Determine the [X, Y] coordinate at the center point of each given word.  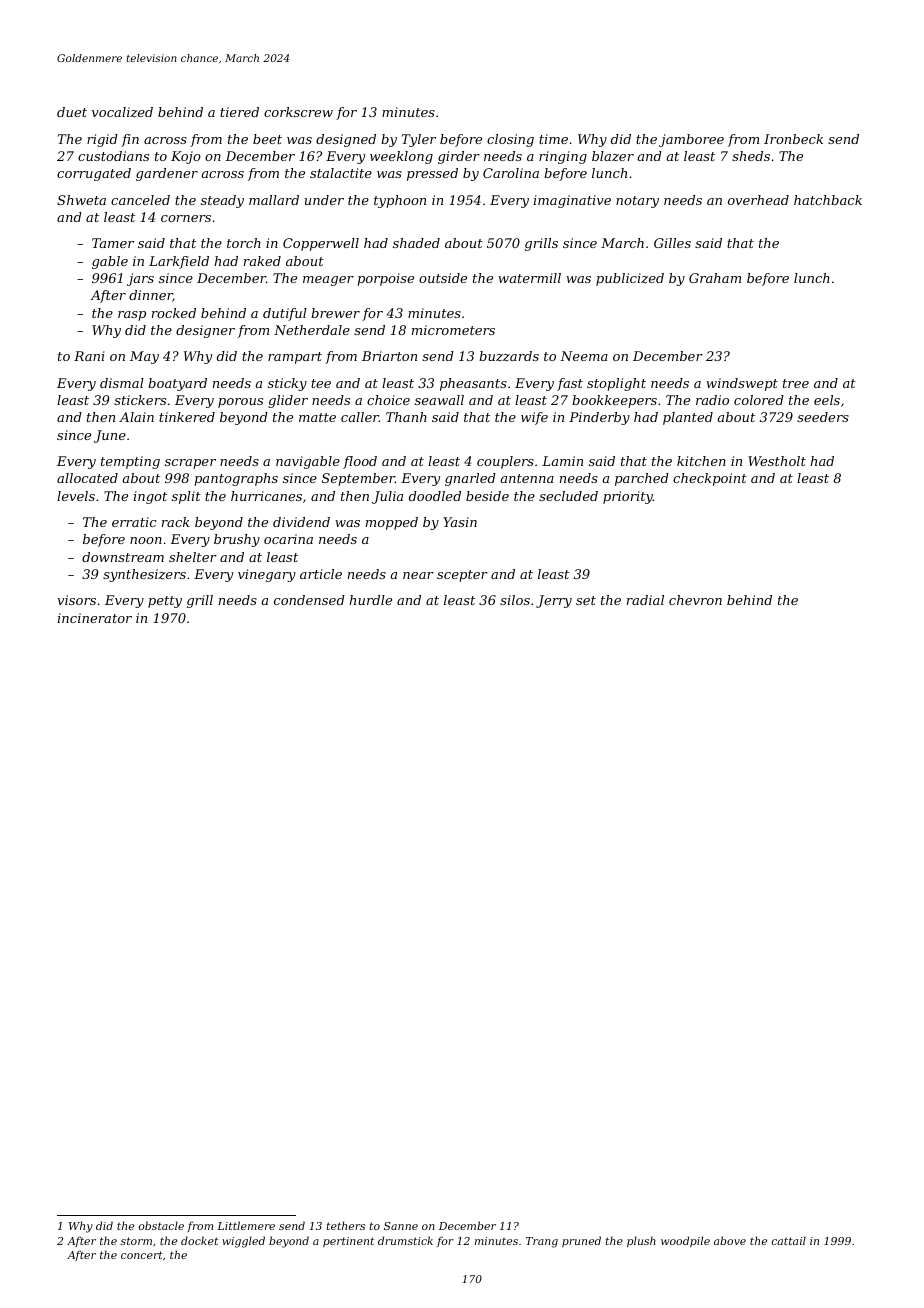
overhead [758, 200]
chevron [695, 600]
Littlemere [246, 1225]
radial [645, 600]
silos [515, 600]
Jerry [554, 601]
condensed [309, 600]
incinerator [95, 618]
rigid [102, 140]
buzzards [509, 356]
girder [459, 157]
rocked [174, 313]
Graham [715, 278]
